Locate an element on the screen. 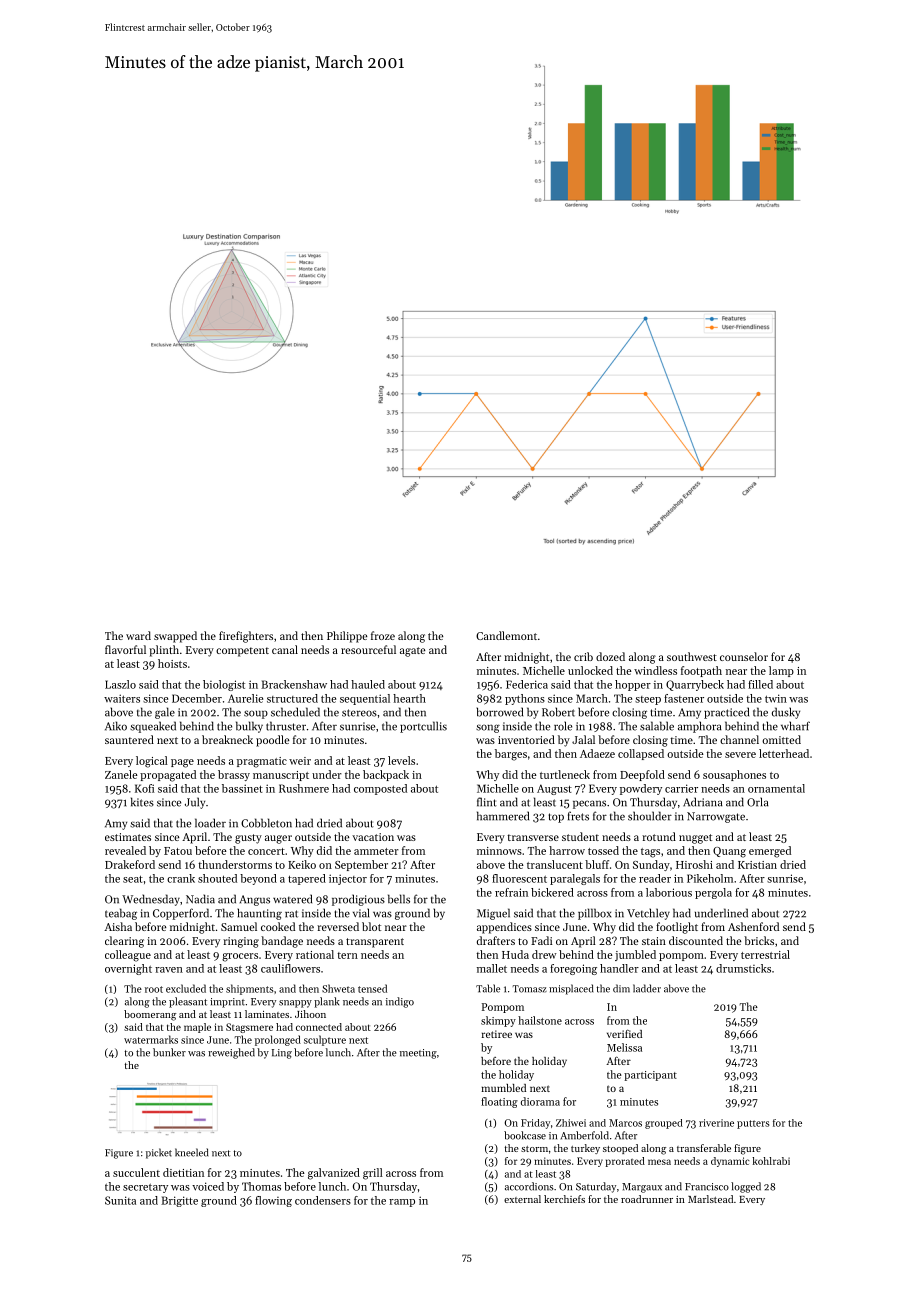  grill is located at coordinates (373, 1174).
